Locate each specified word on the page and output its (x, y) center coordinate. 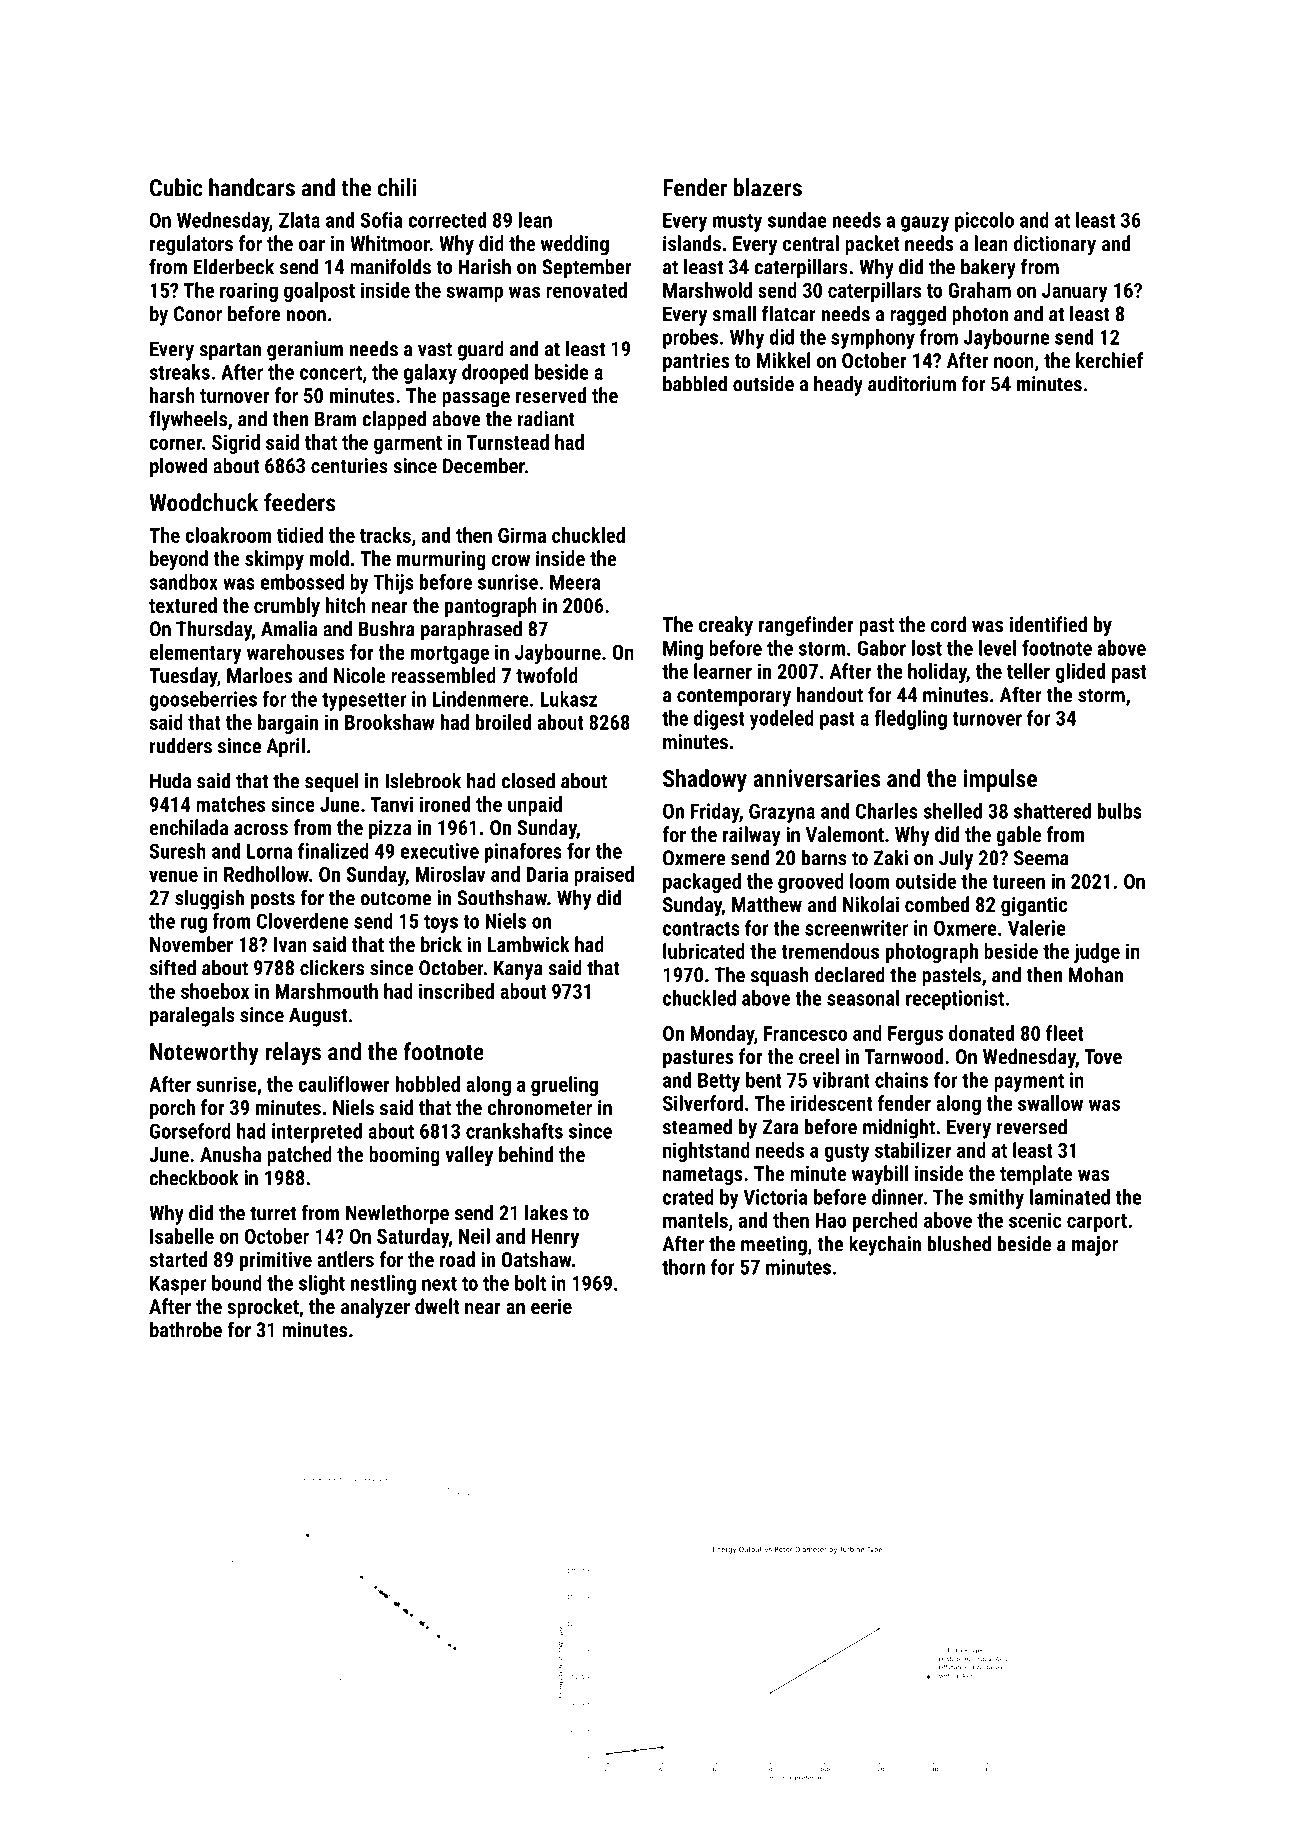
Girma (522, 535)
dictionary (1055, 245)
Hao (831, 1220)
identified (1048, 624)
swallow (1050, 1103)
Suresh (178, 851)
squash (780, 976)
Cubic (176, 187)
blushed (959, 1243)
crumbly (287, 607)
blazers (768, 187)
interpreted (317, 1133)
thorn (683, 1267)
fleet (1064, 1033)
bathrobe (186, 1329)
